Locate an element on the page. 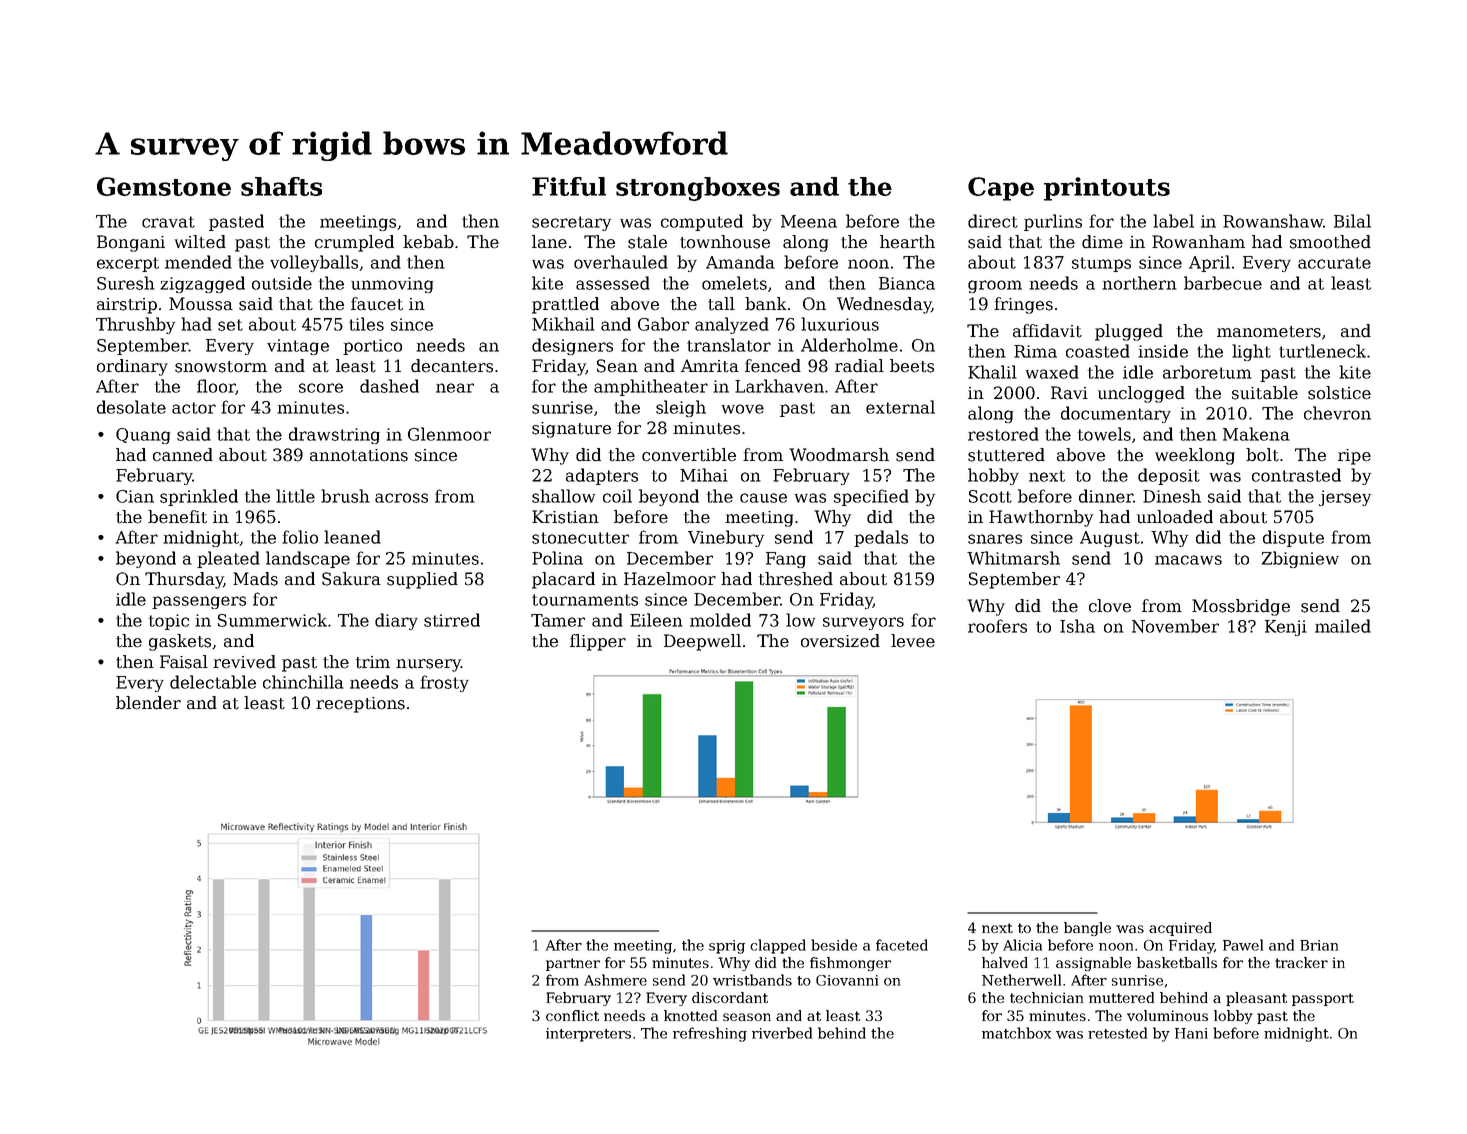 The width and height of the document is (1467, 1134). bangle is located at coordinates (1087, 929).
